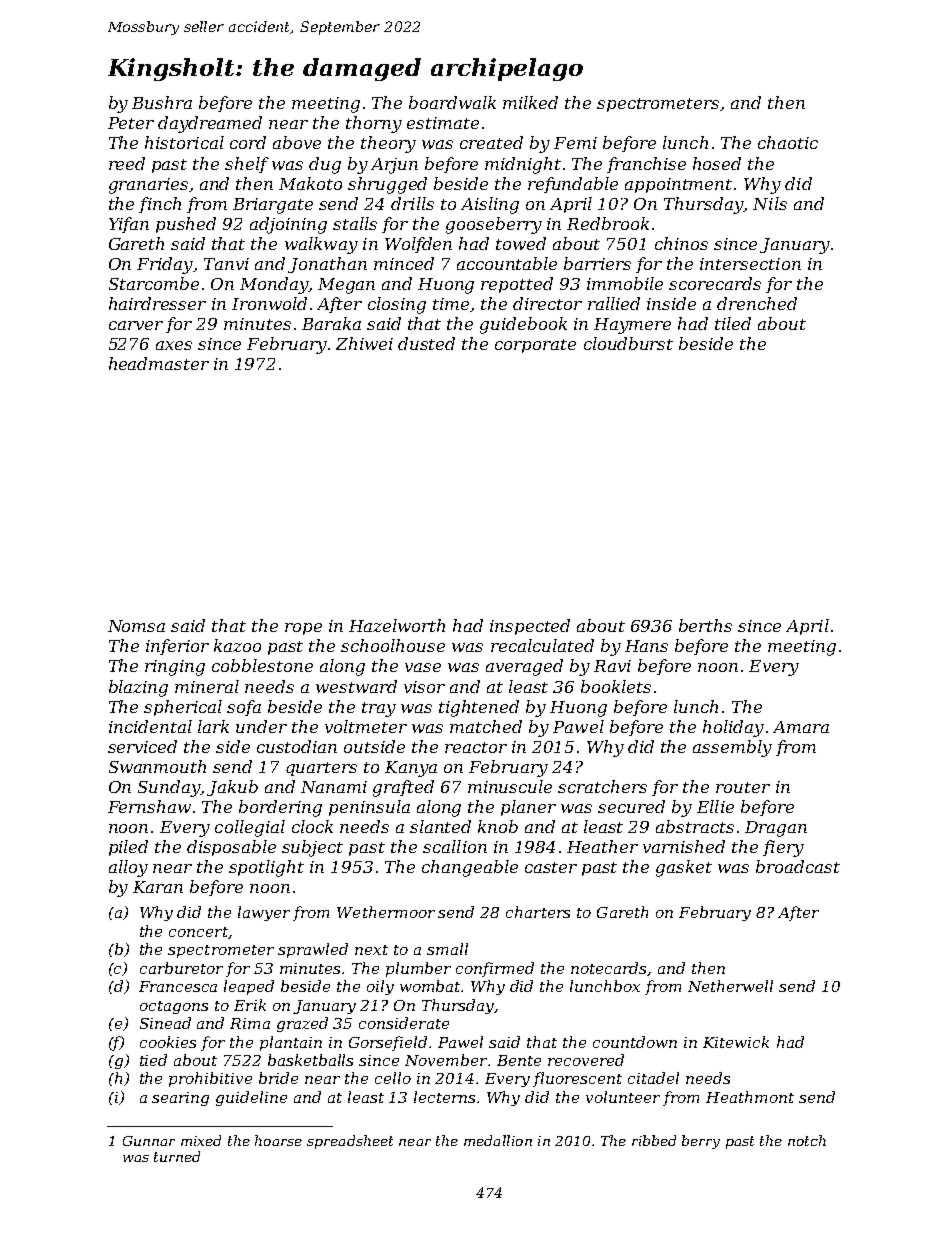  I want to click on vase, so click(423, 667).
